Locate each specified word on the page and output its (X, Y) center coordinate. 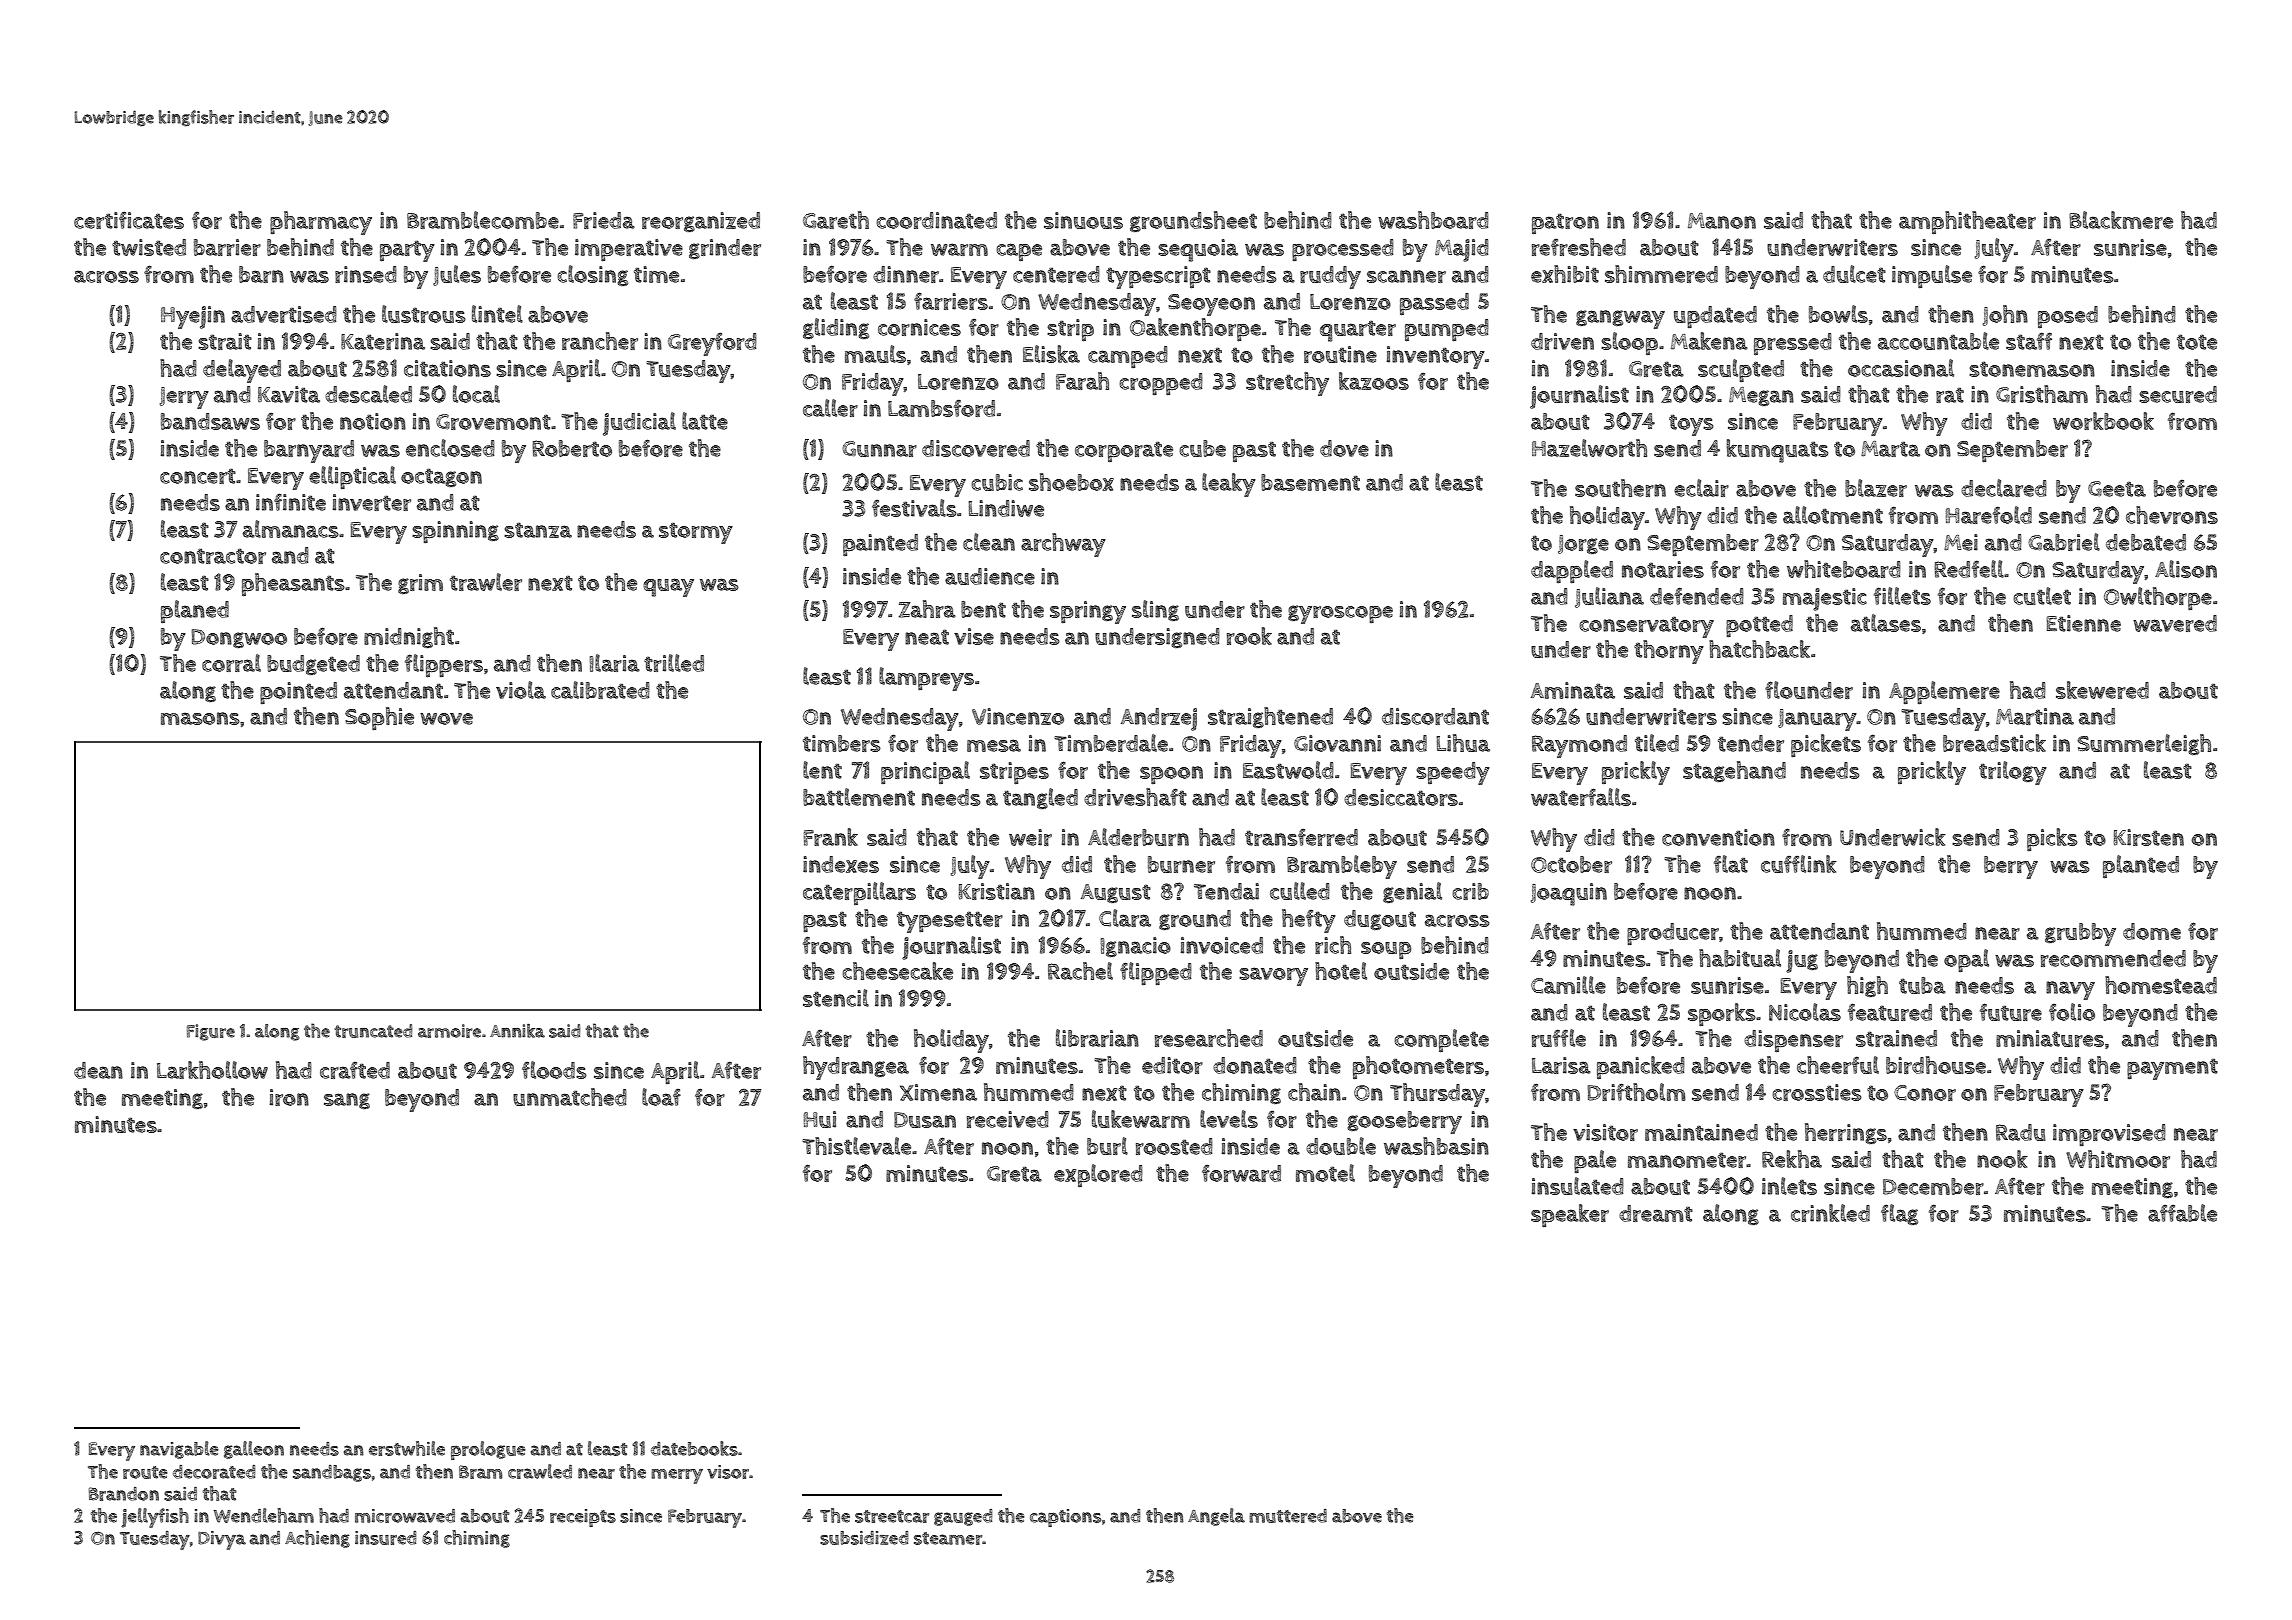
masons (200, 718)
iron (289, 1097)
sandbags (332, 1473)
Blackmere (2121, 220)
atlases (1886, 623)
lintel (497, 314)
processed (1343, 250)
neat (927, 637)
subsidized (864, 1538)
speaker (1570, 1215)
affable (2182, 1213)
